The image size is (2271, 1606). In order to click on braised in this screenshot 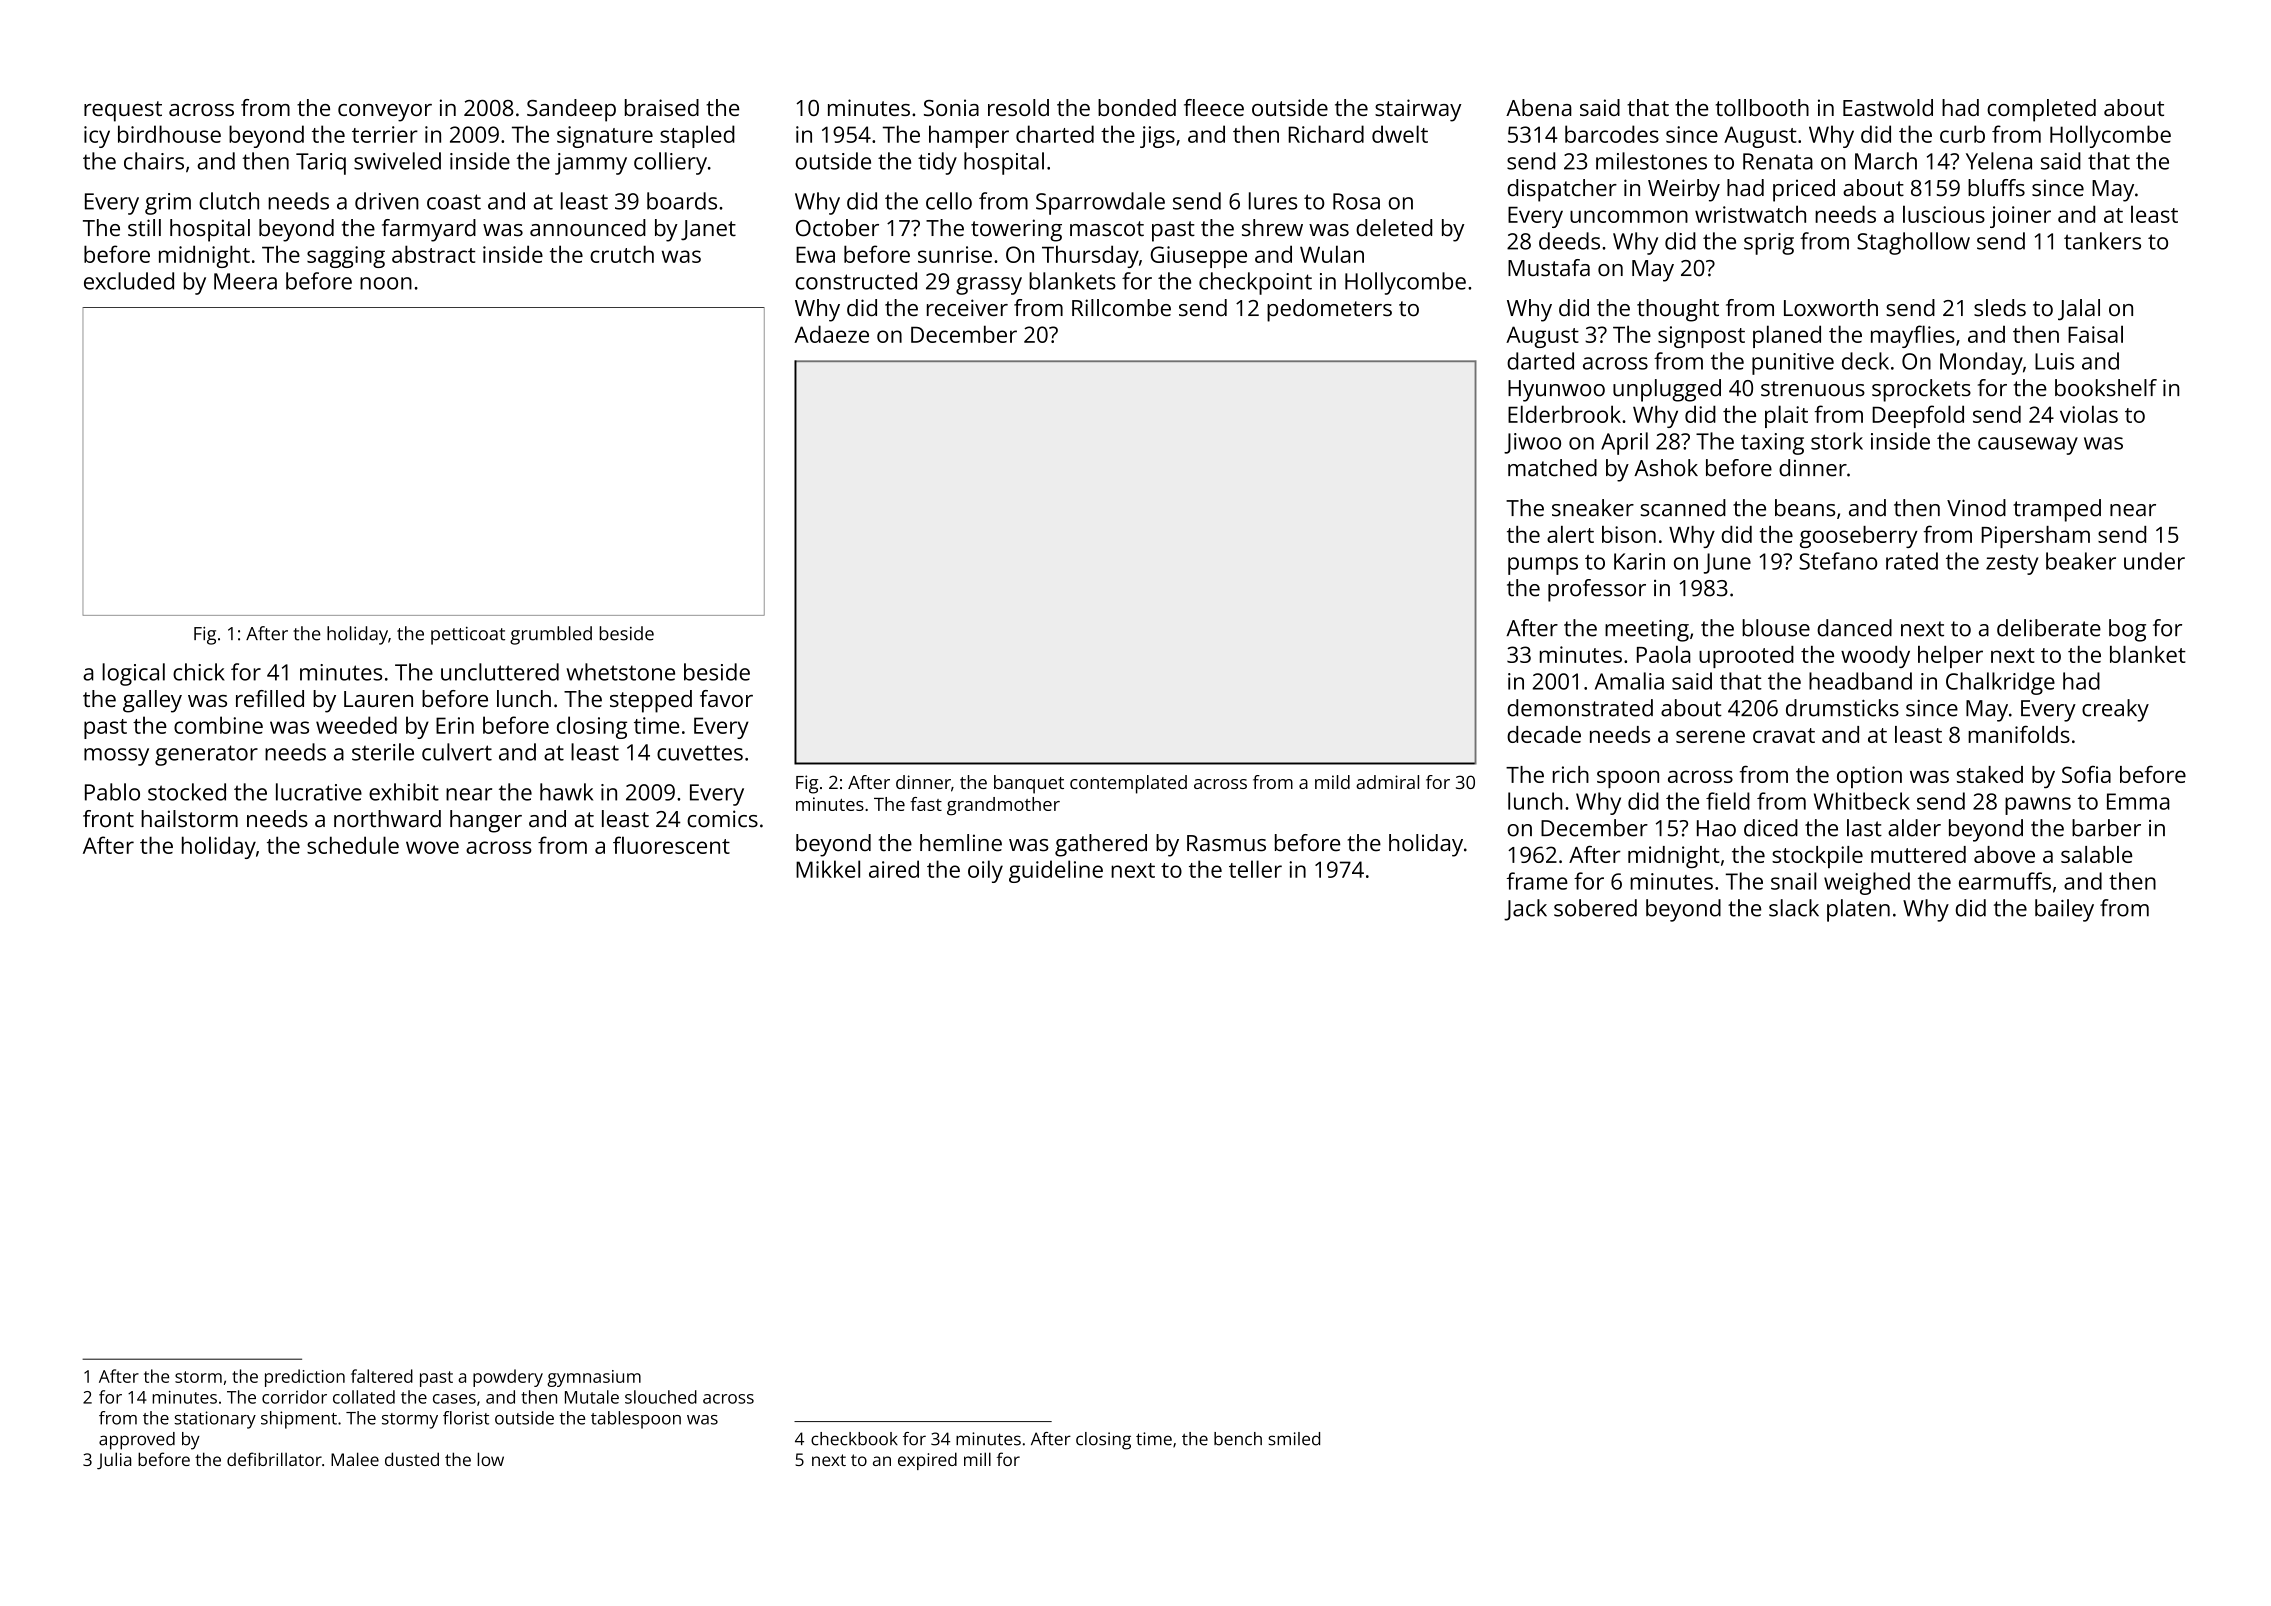, I will do `click(662, 107)`.
